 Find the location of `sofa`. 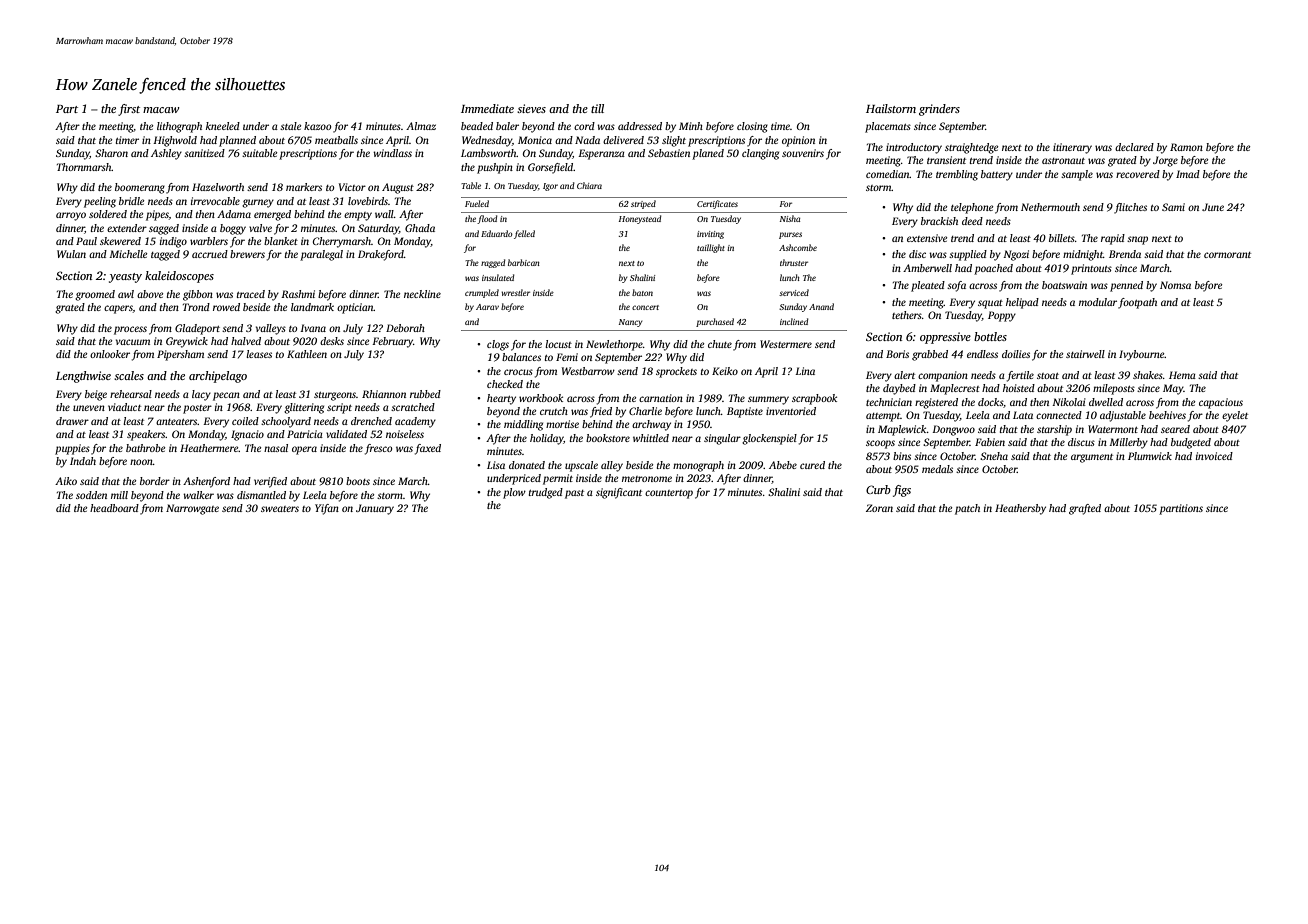

sofa is located at coordinates (956, 286).
